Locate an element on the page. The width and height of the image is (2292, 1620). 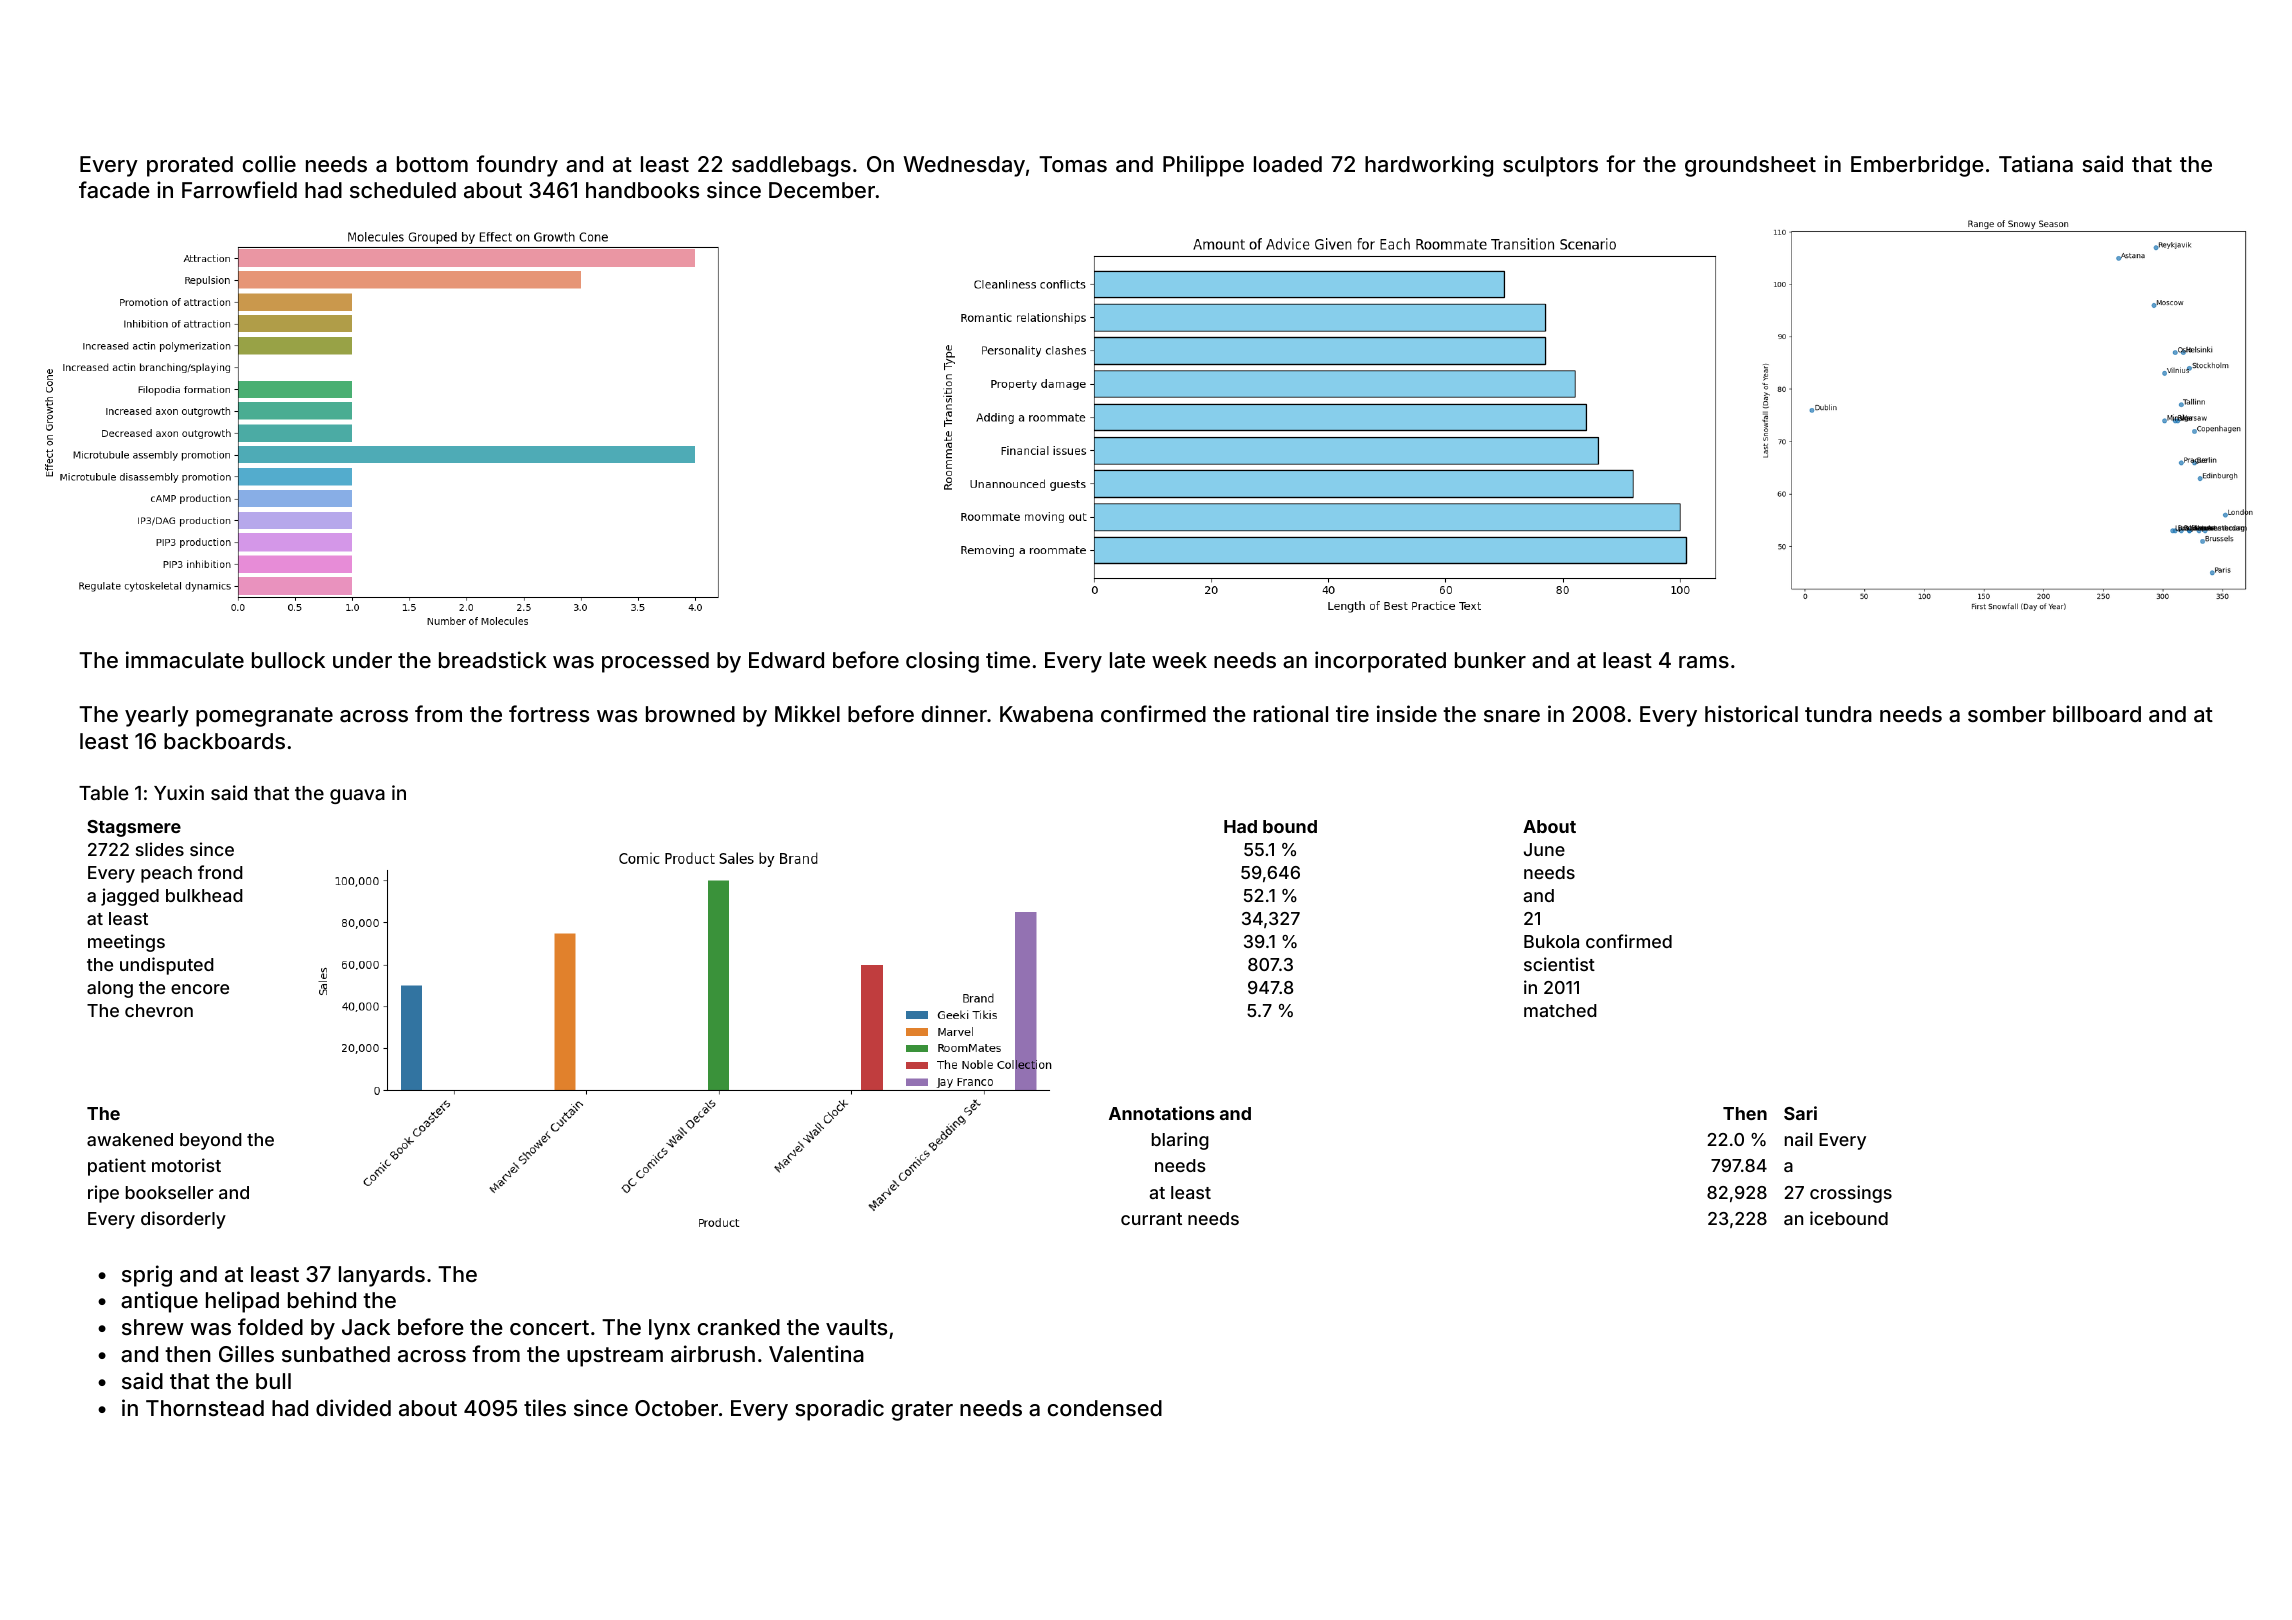
Sari is located at coordinates (1800, 1113).
